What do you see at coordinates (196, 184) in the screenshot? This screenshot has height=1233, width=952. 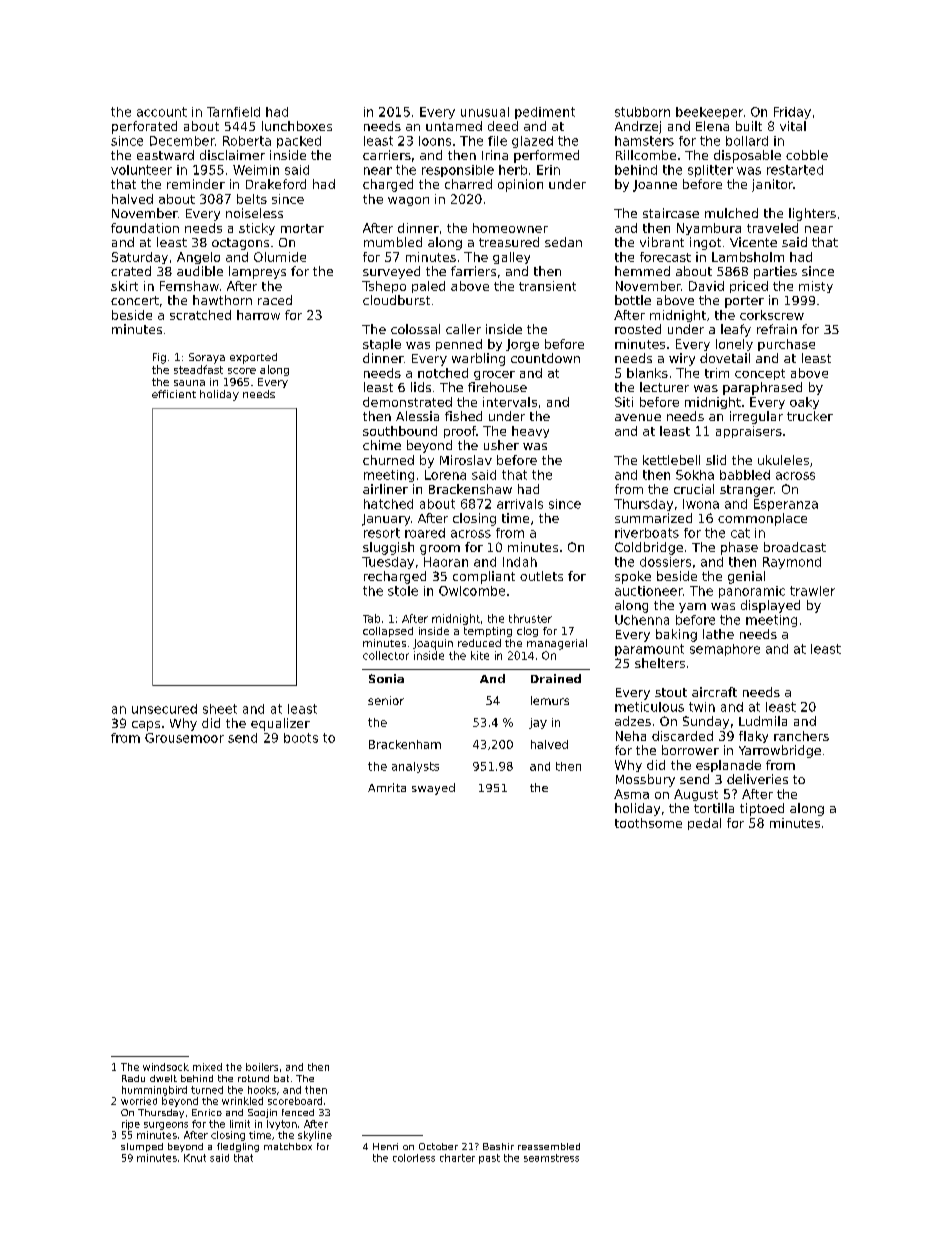 I see `reminder` at bounding box center [196, 184].
